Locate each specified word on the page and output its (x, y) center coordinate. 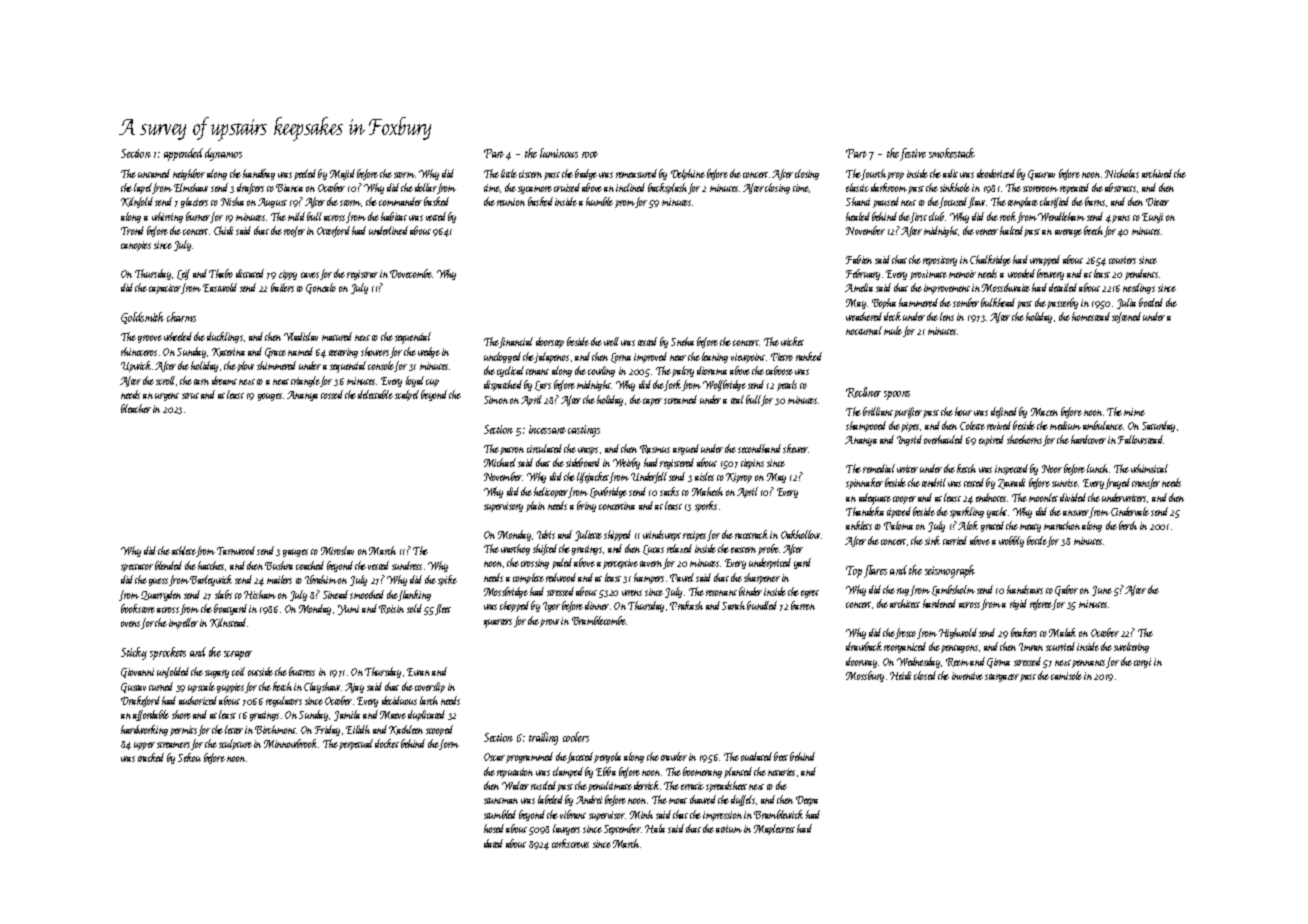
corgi (1142, 663)
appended (183, 154)
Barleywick (211, 580)
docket (387, 743)
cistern (530, 174)
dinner (597, 605)
